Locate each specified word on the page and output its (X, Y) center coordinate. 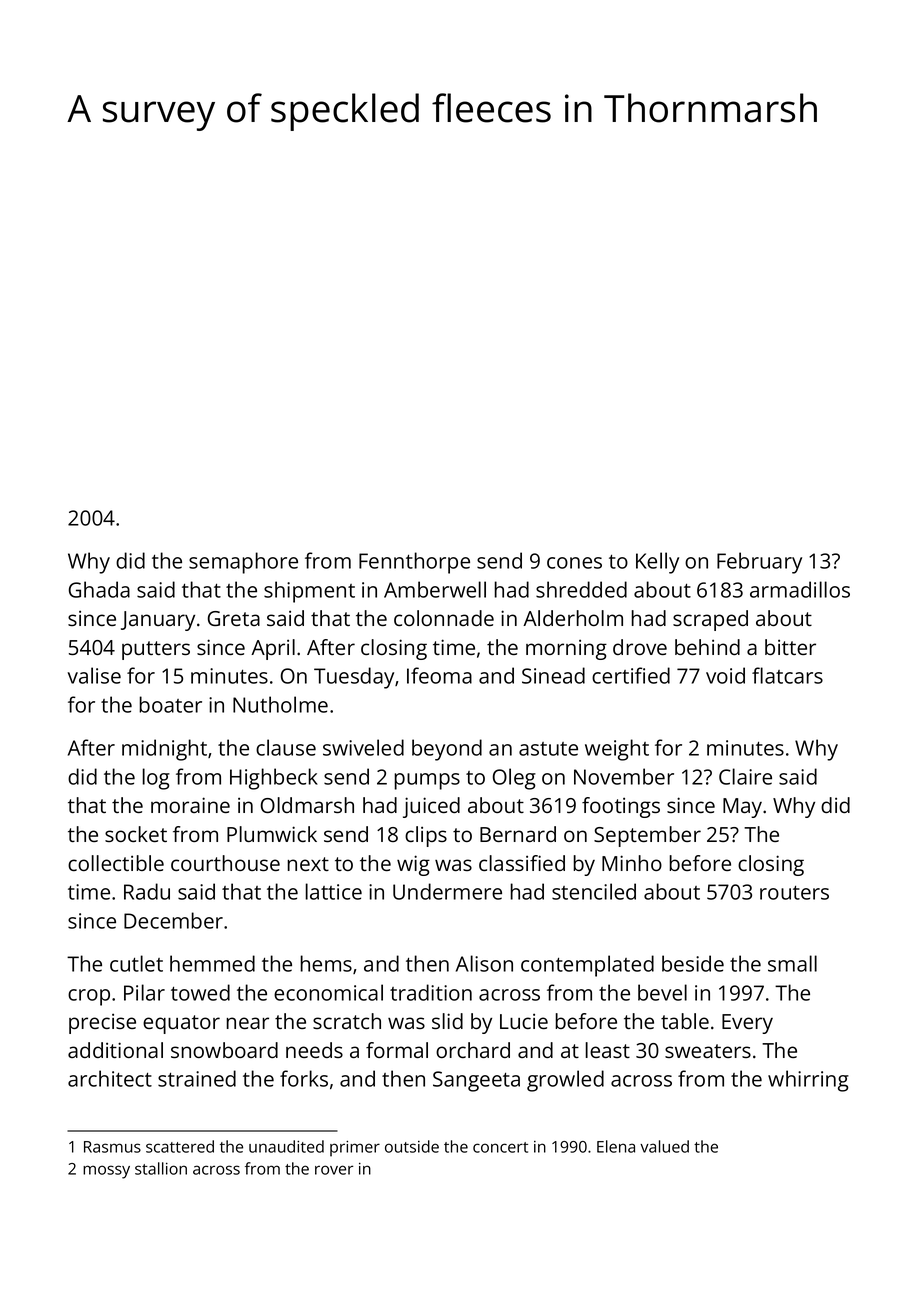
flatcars (787, 675)
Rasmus (112, 1147)
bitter (790, 647)
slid (447, 1021)
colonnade (444, 618)
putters (156, 650)
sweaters (708, 1051)
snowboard (224, 1050)
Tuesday (354, 678)
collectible (116, 863)
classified (522, 863)
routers (794, 893)
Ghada (99, 589)
